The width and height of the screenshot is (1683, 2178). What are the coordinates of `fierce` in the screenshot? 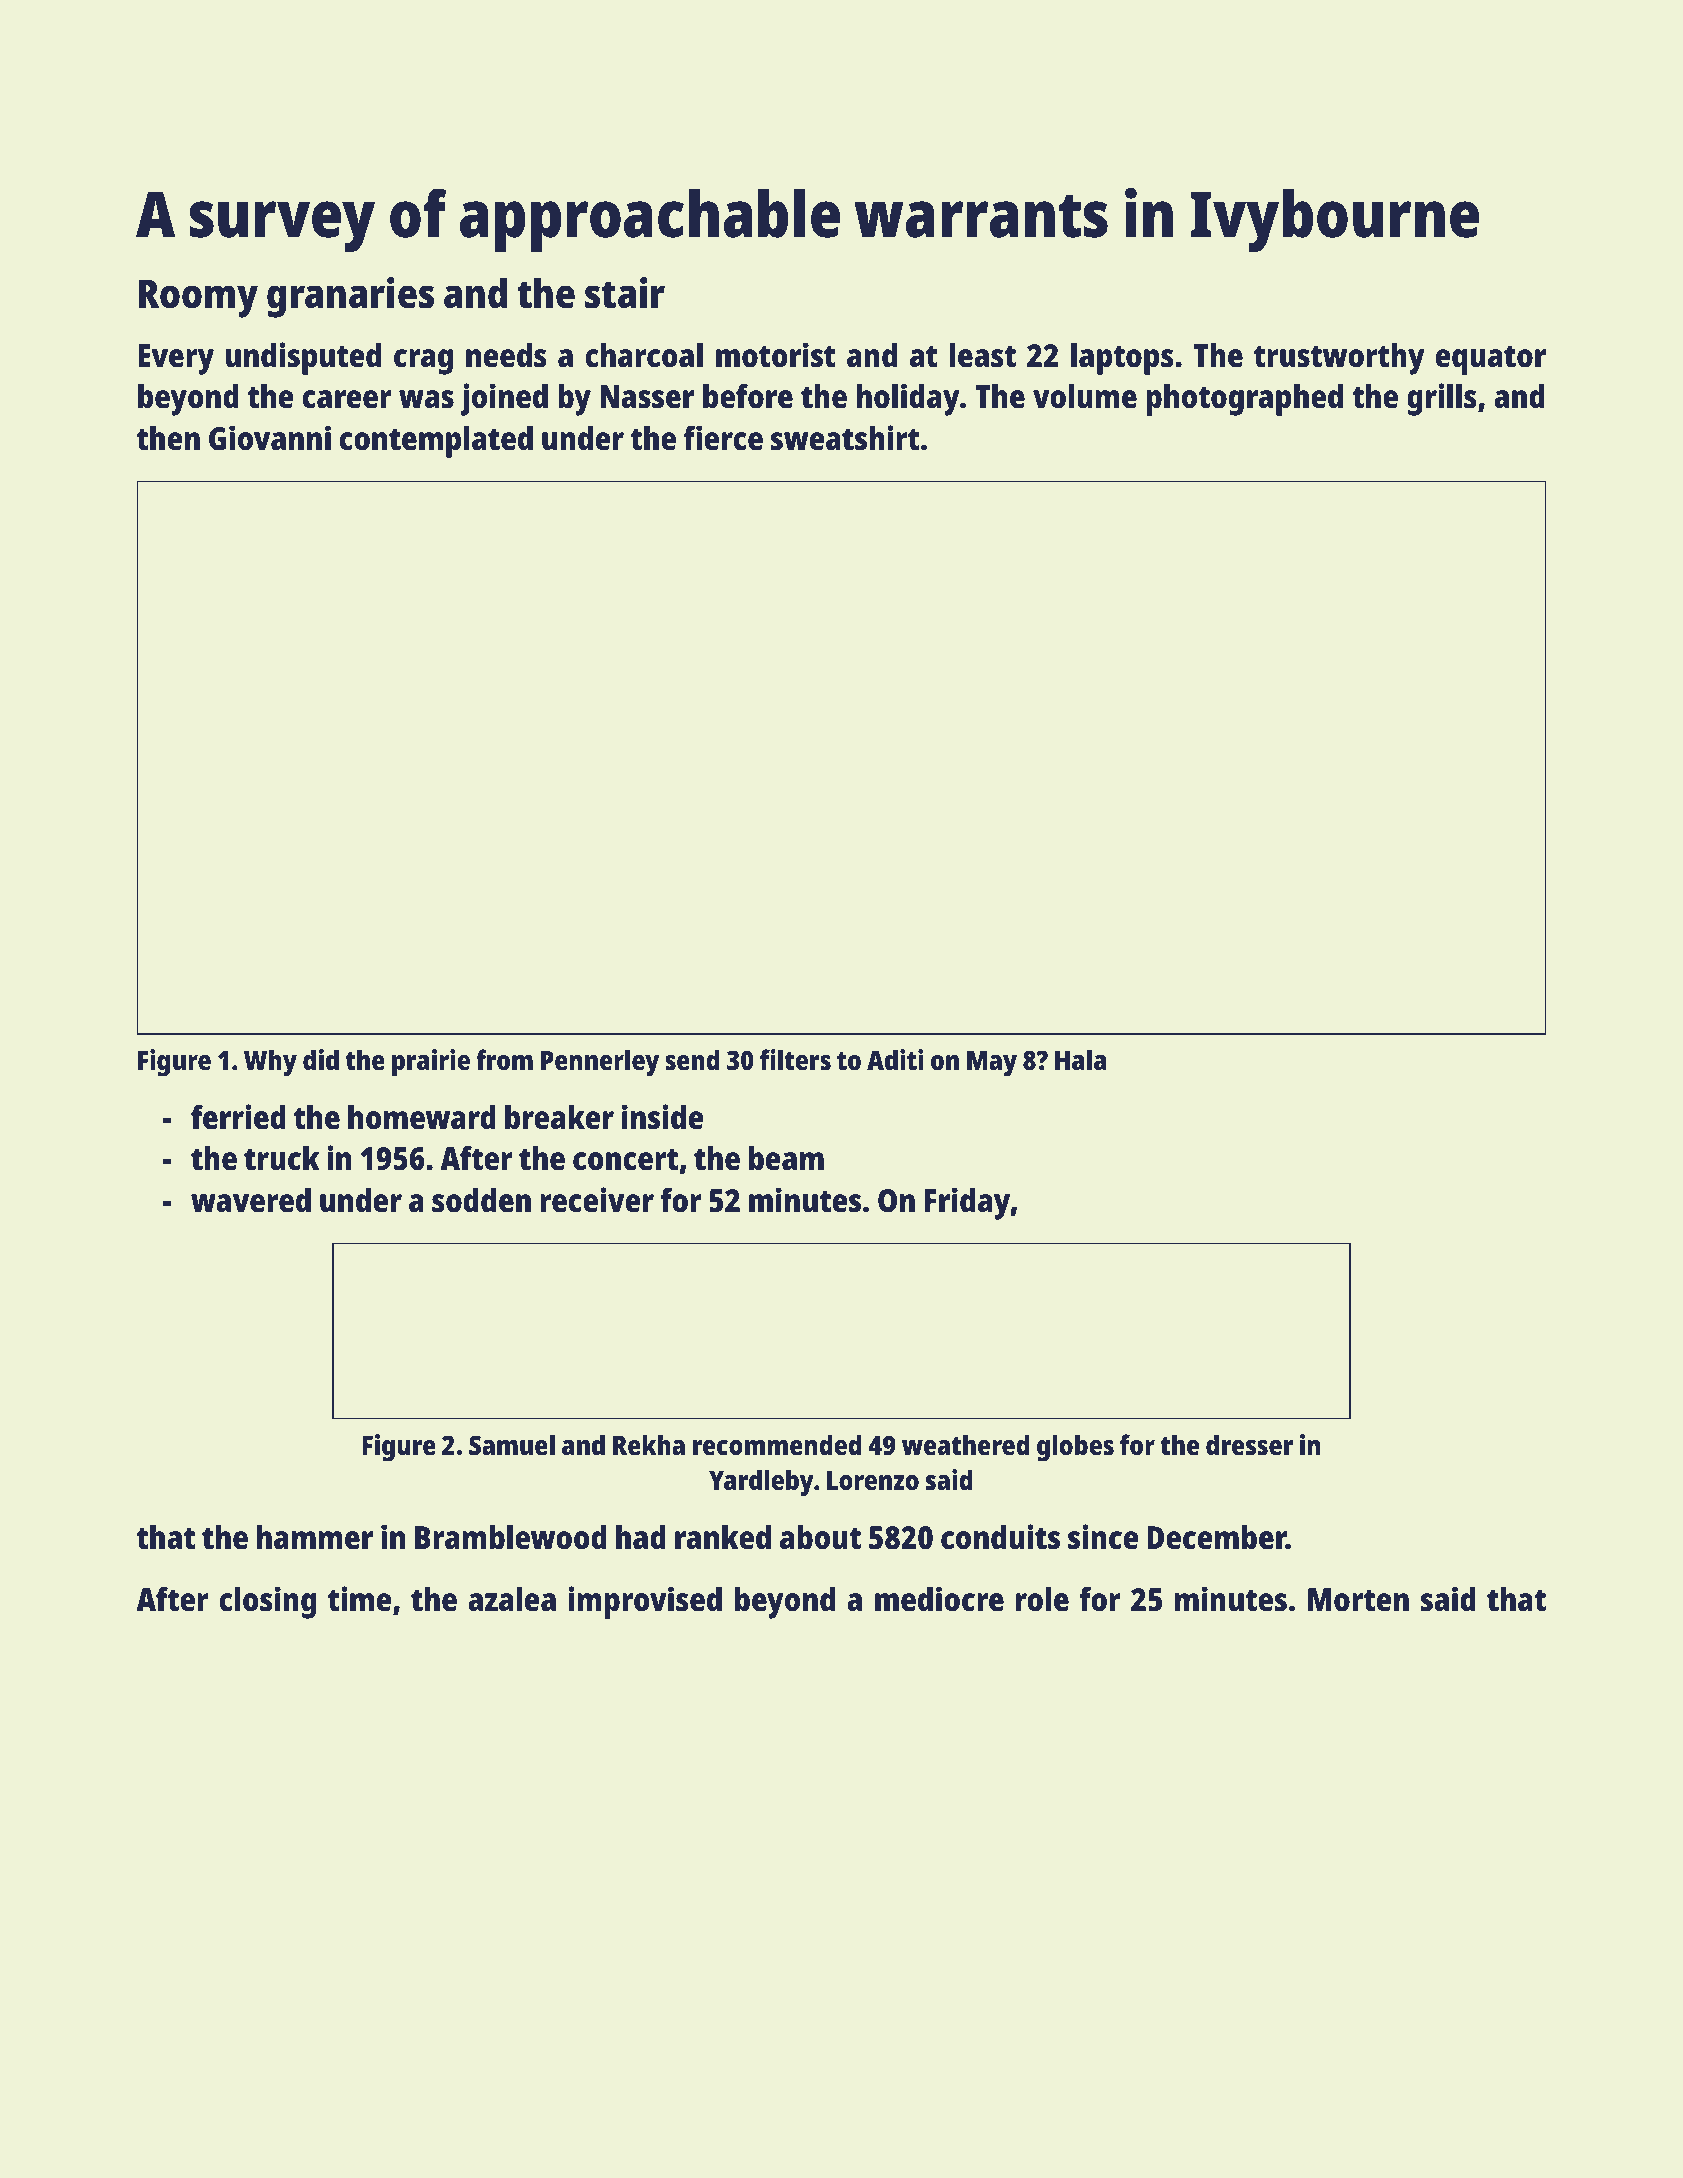 It's located at (723, 438).
